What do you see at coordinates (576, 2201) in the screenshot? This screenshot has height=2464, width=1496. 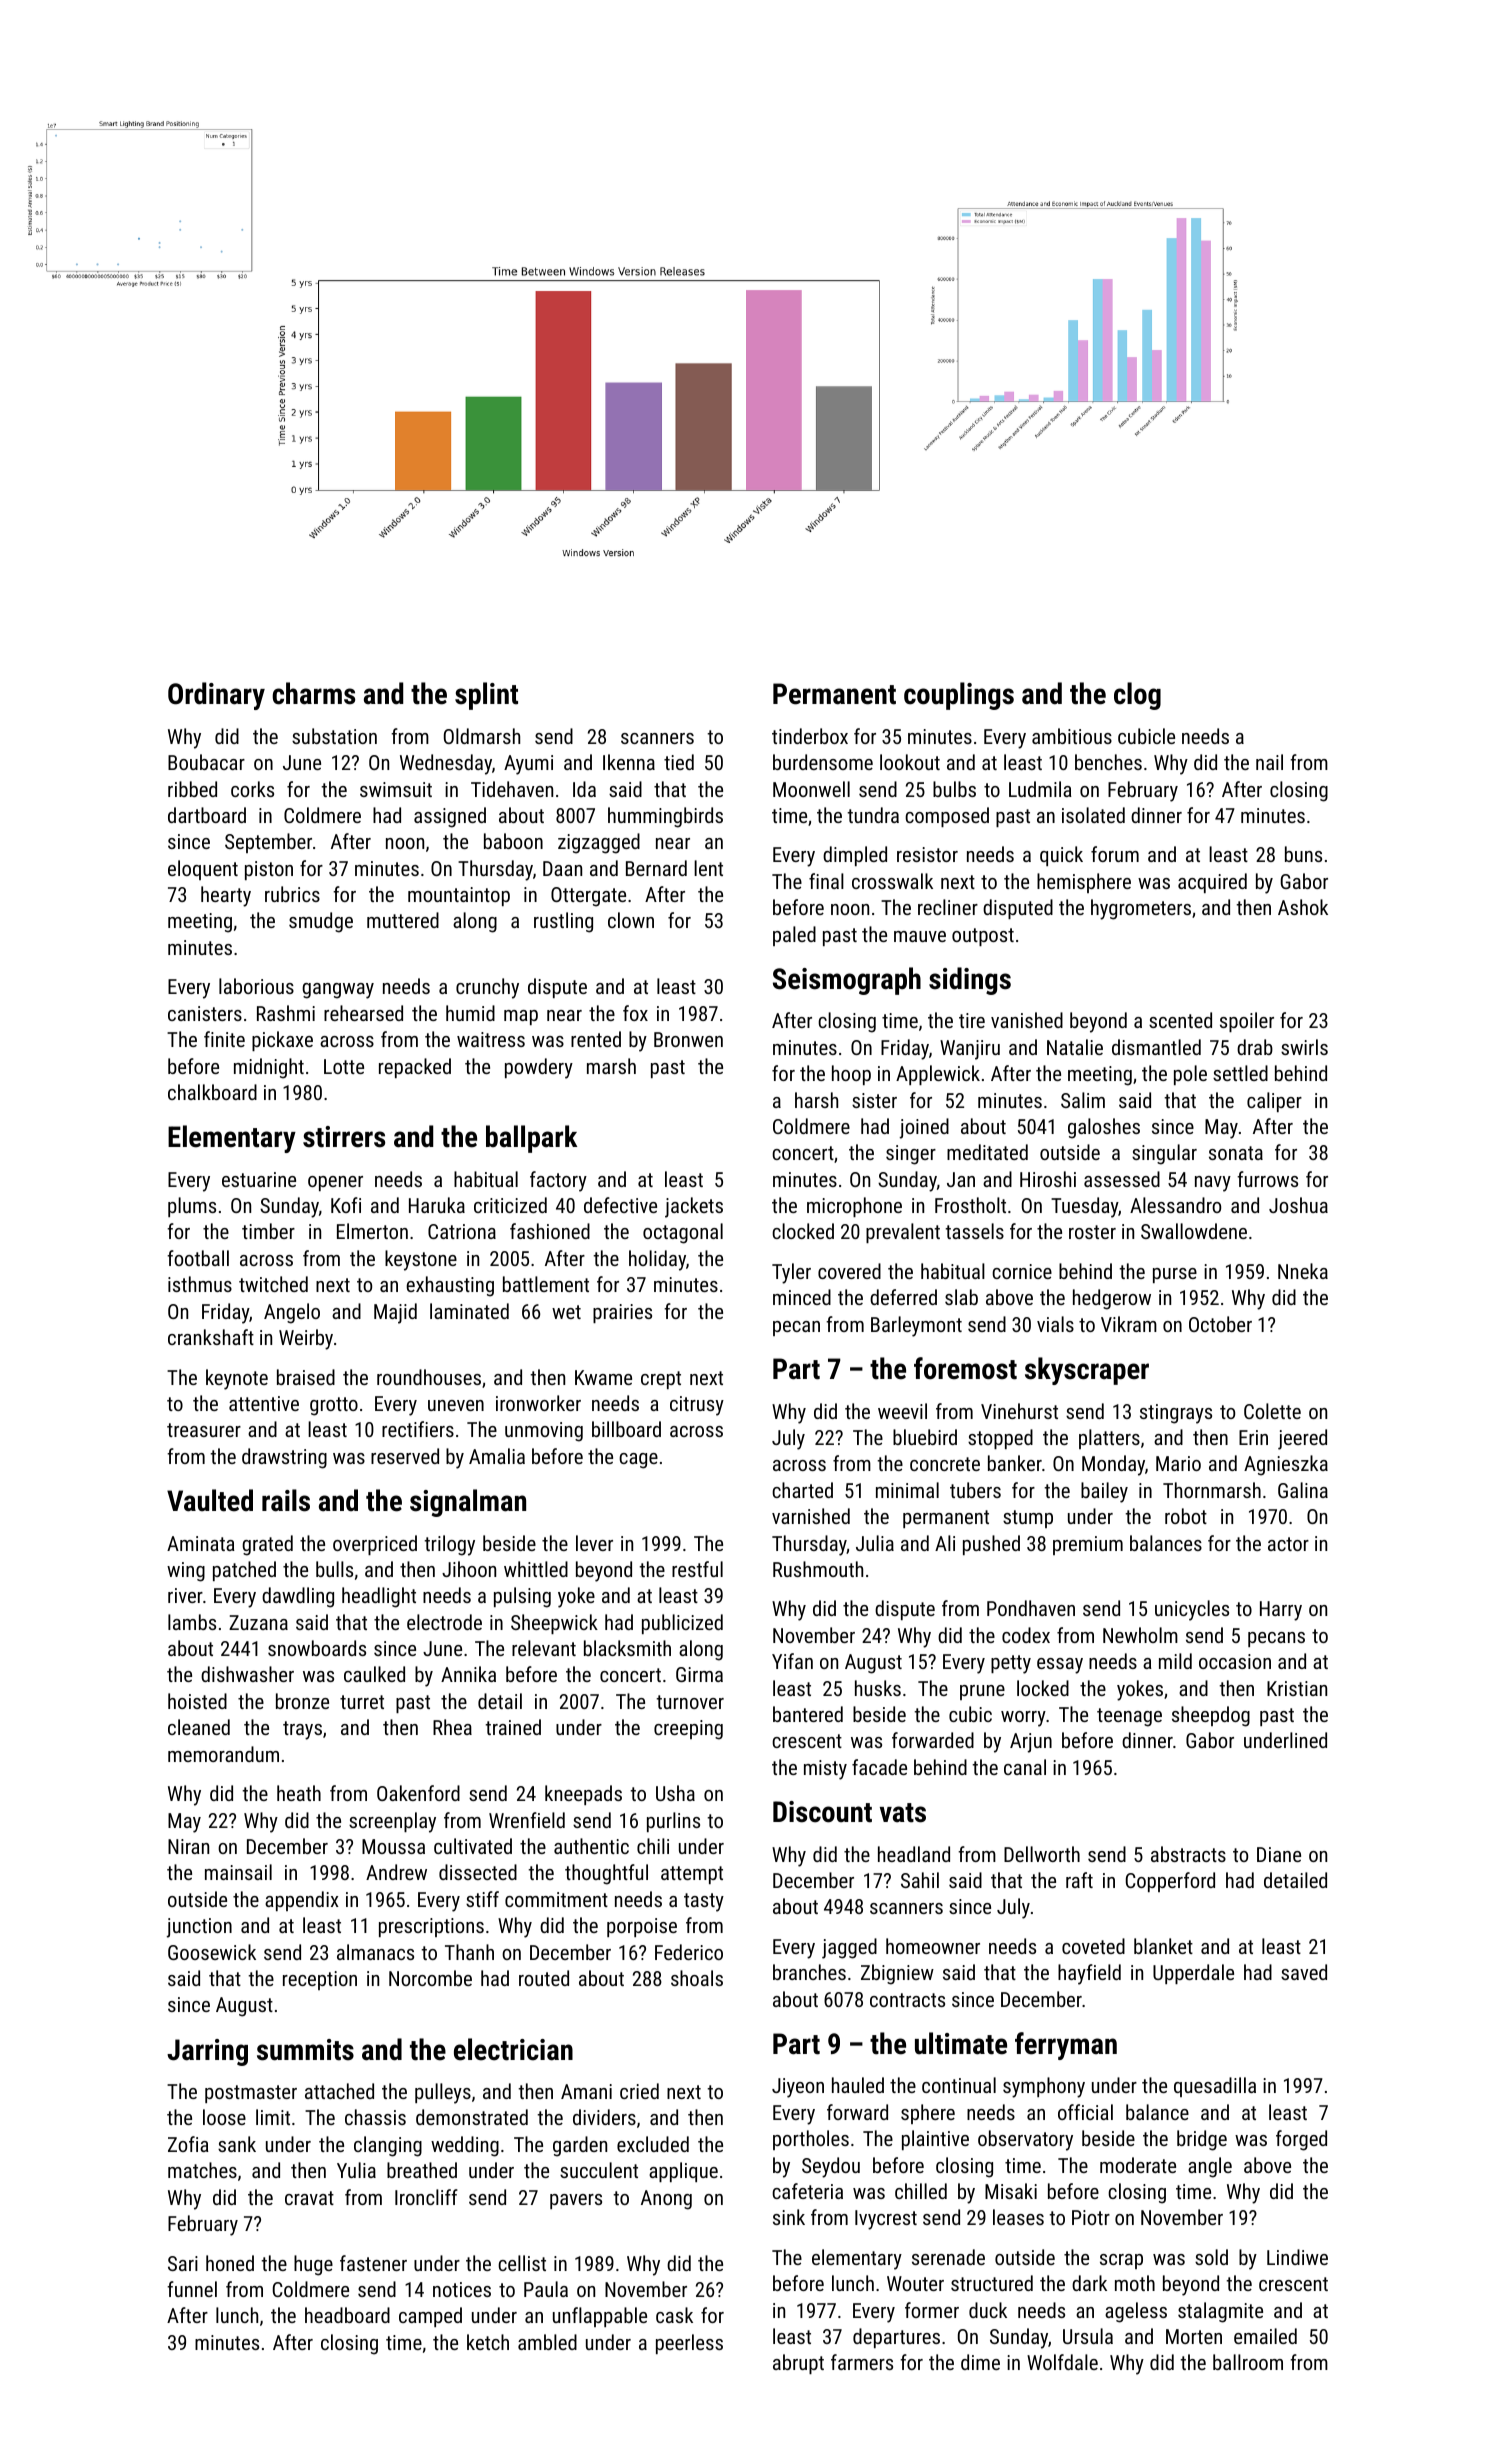 I see `pavers` at bounding box center [576, 2201].
